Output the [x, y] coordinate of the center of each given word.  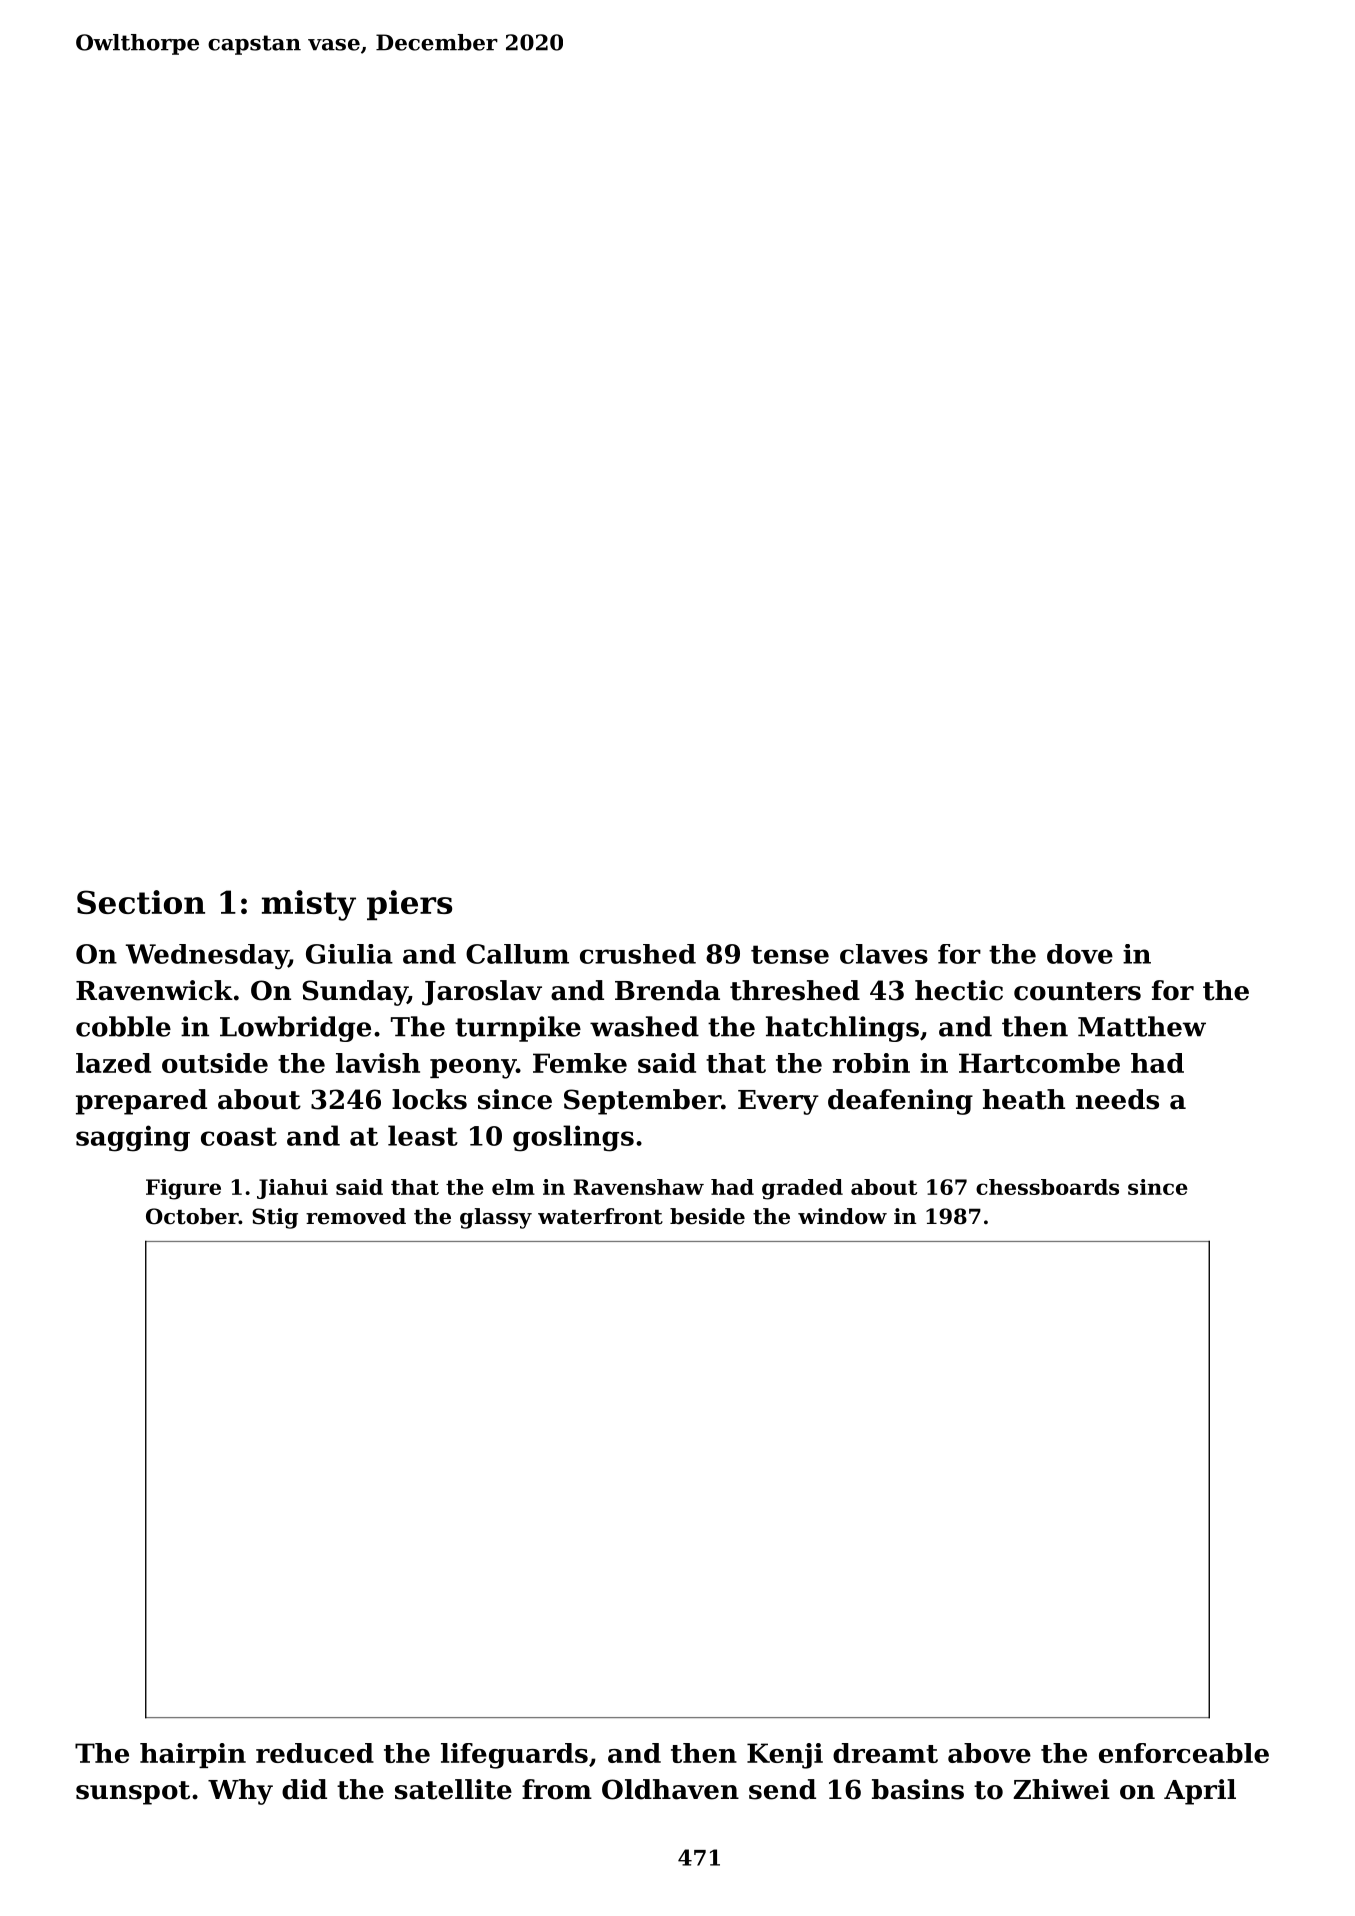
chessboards [1047, 1187]
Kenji [785, 1756]
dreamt [885, 1753]
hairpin [193, 1755]
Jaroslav [482, 993]
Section [141, 902]
